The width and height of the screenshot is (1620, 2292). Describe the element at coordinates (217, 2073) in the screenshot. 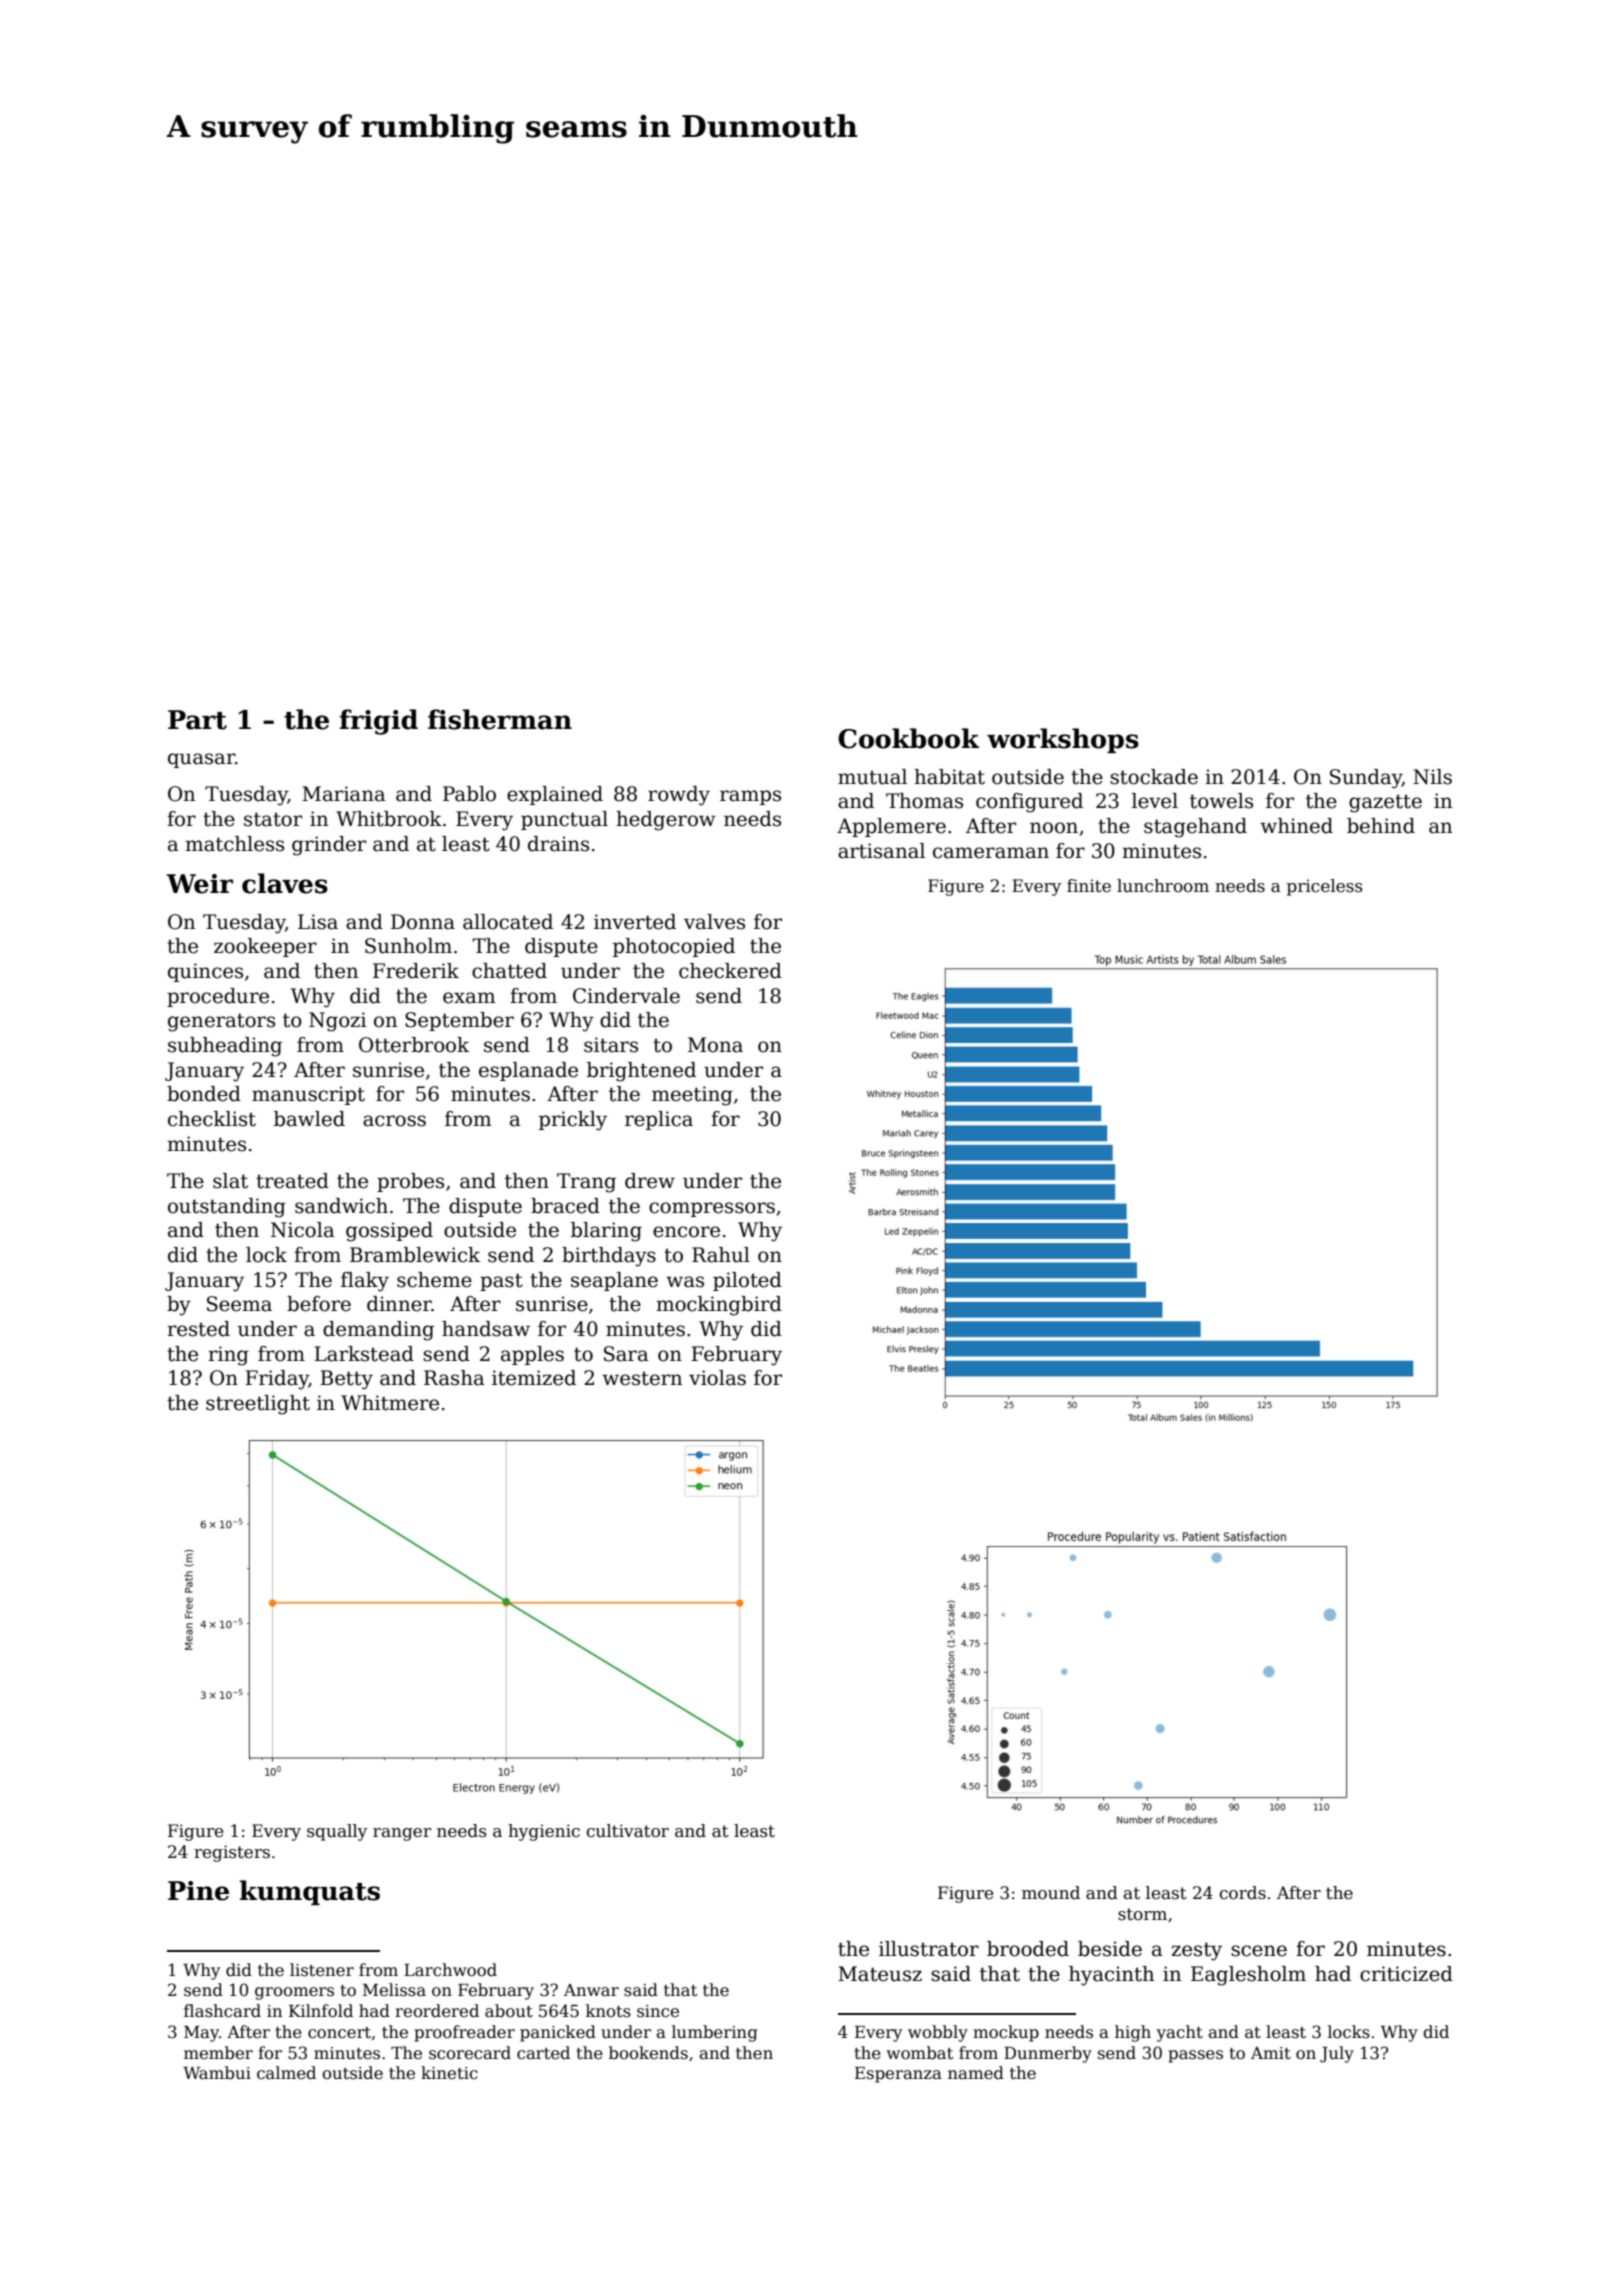

I see `Wambui` at that location.
